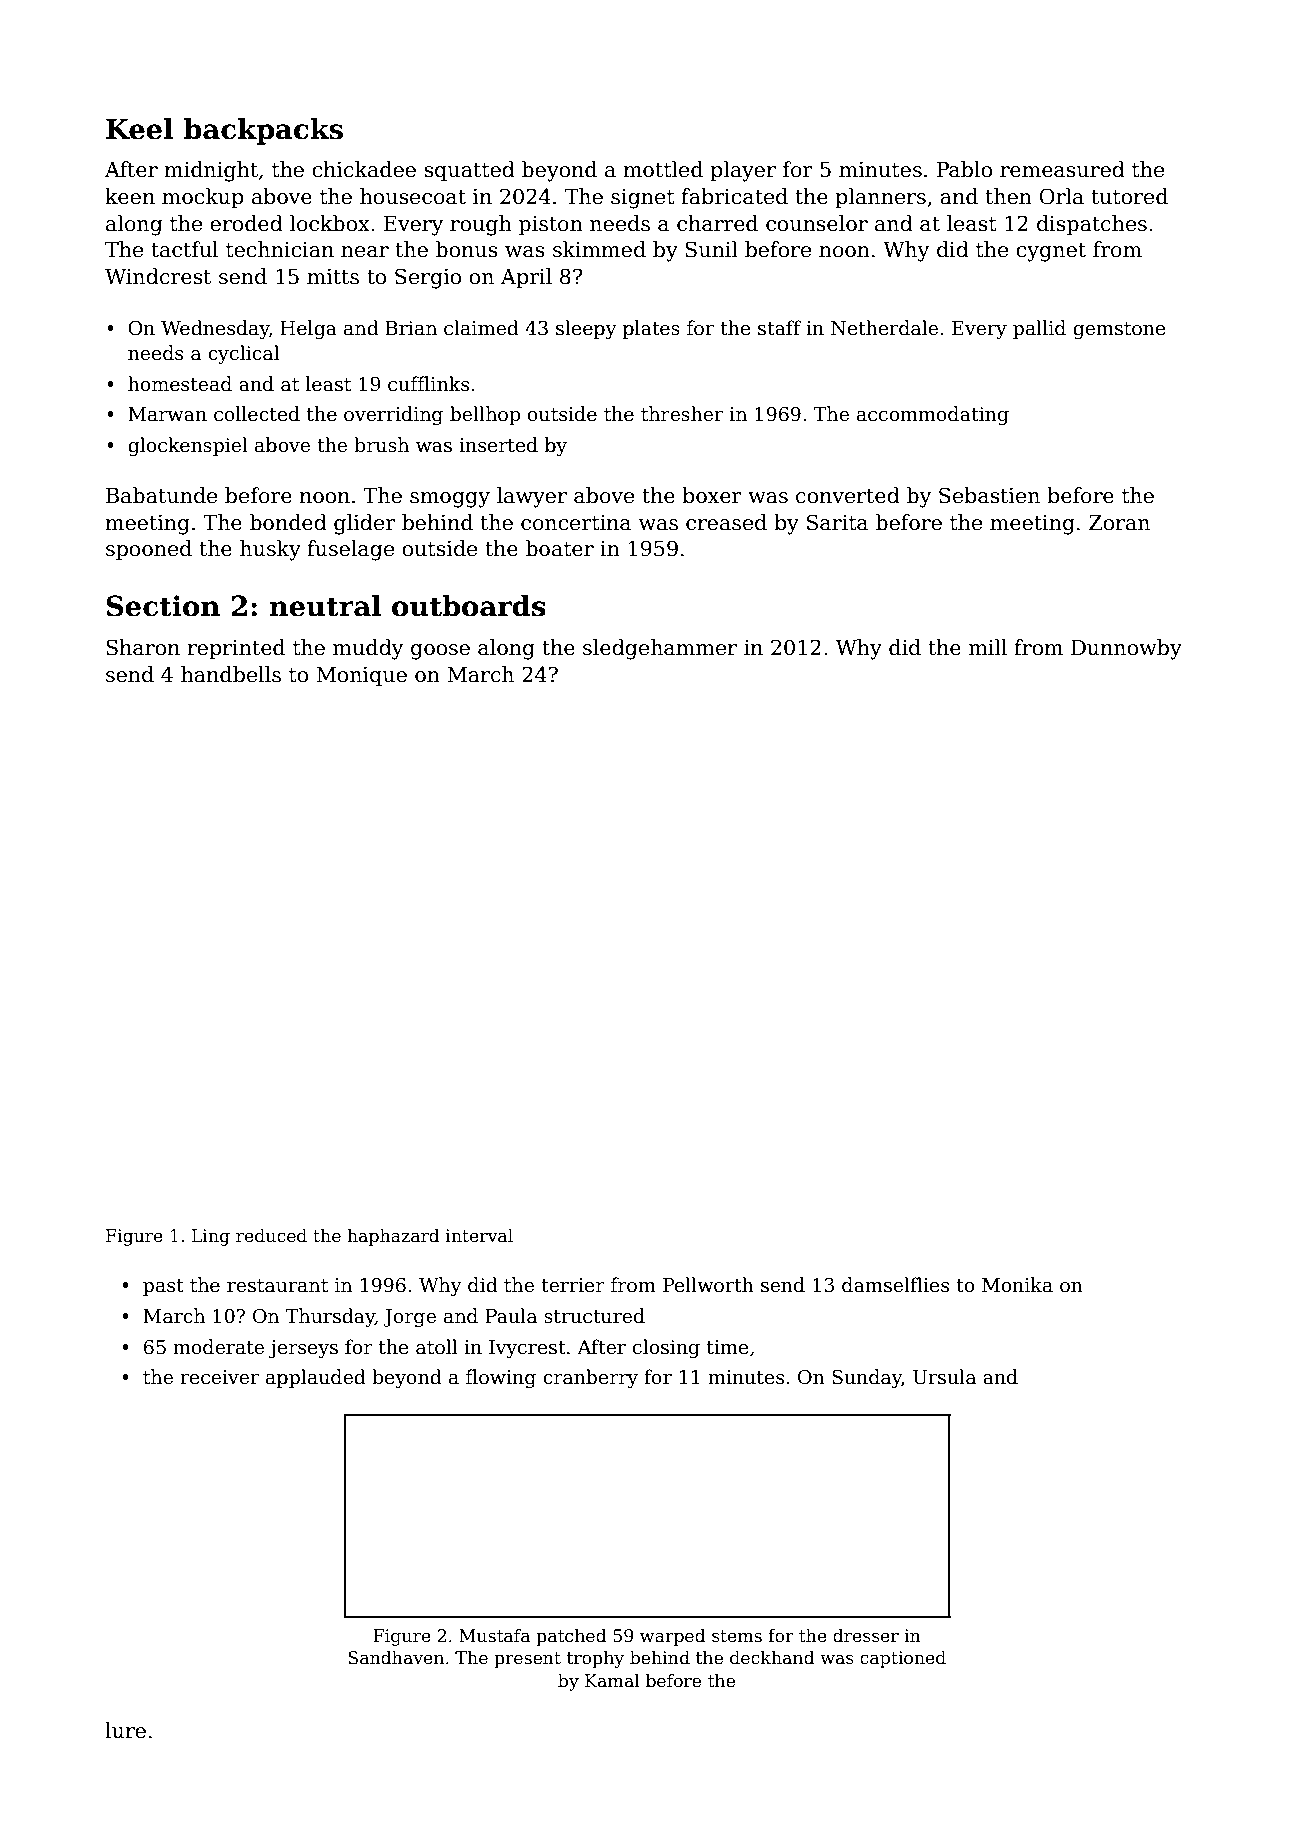 The width and height of the screenshot is (1294, 1830). Describe the element at coordinates (125, 1730) in the screenshot. I see `lure` at that location.
